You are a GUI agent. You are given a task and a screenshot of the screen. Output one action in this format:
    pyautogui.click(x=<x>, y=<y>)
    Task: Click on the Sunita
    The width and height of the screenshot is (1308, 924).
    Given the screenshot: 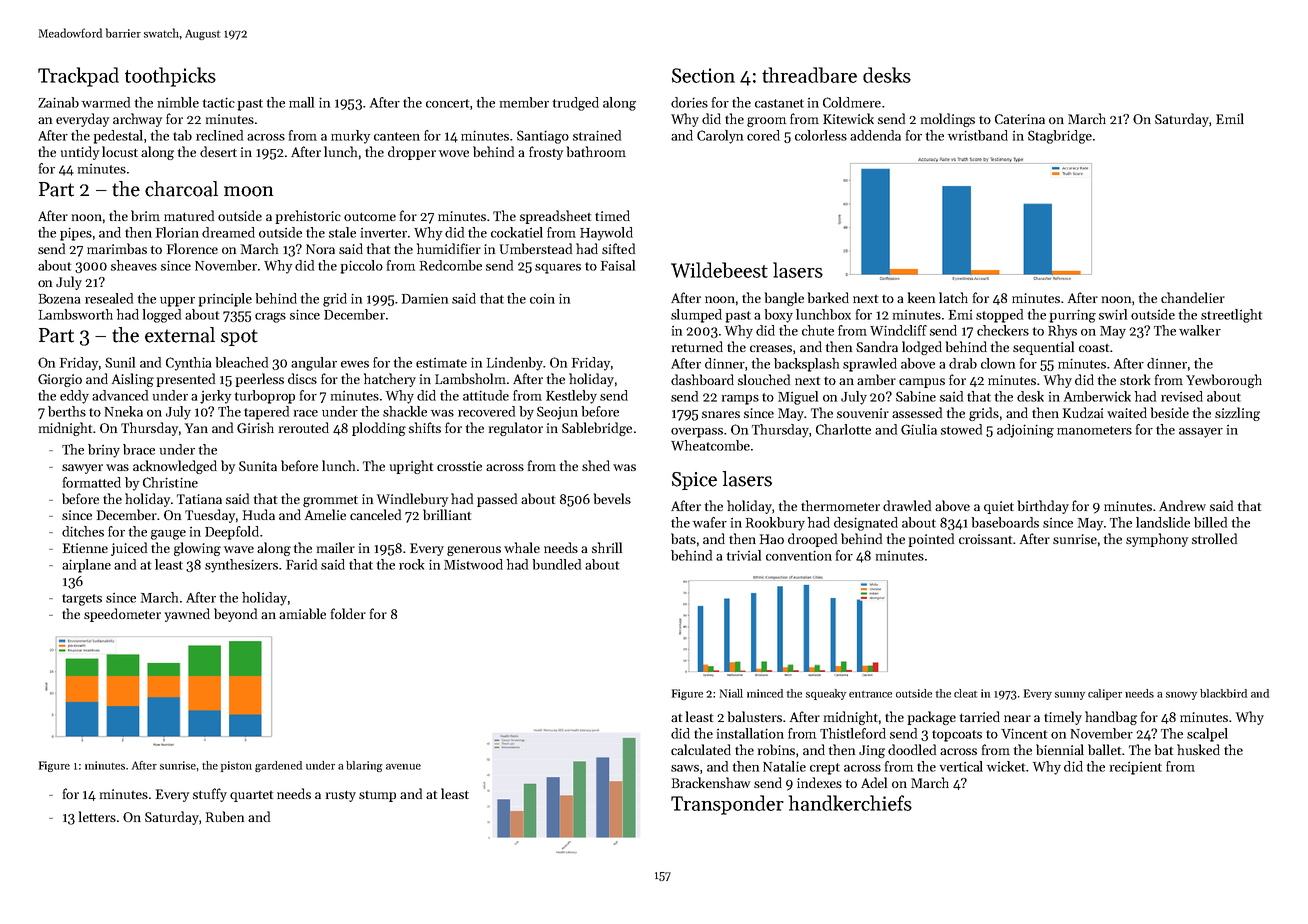 What is the action you would take?
    pyautogui.click(x=258, y=466)
